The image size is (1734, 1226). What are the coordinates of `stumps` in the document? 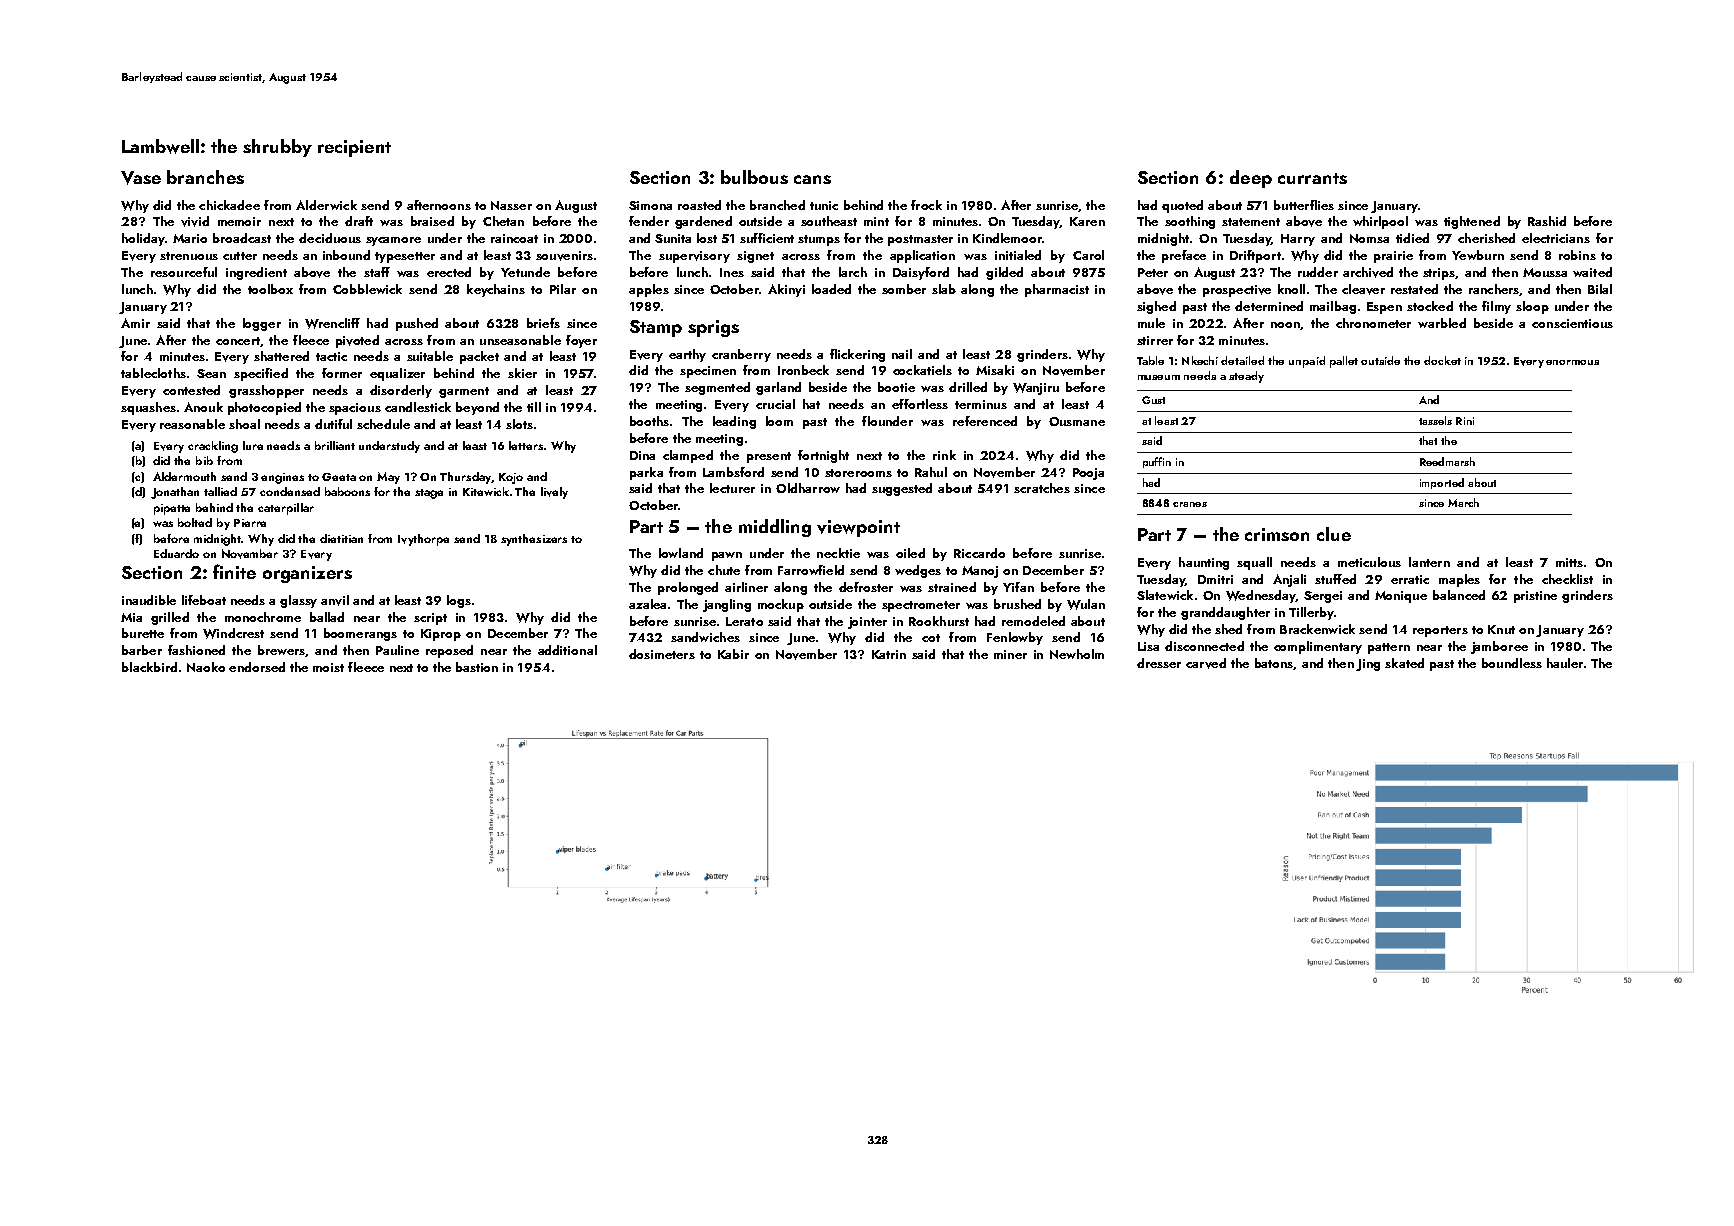 It's located at (819, 240).
